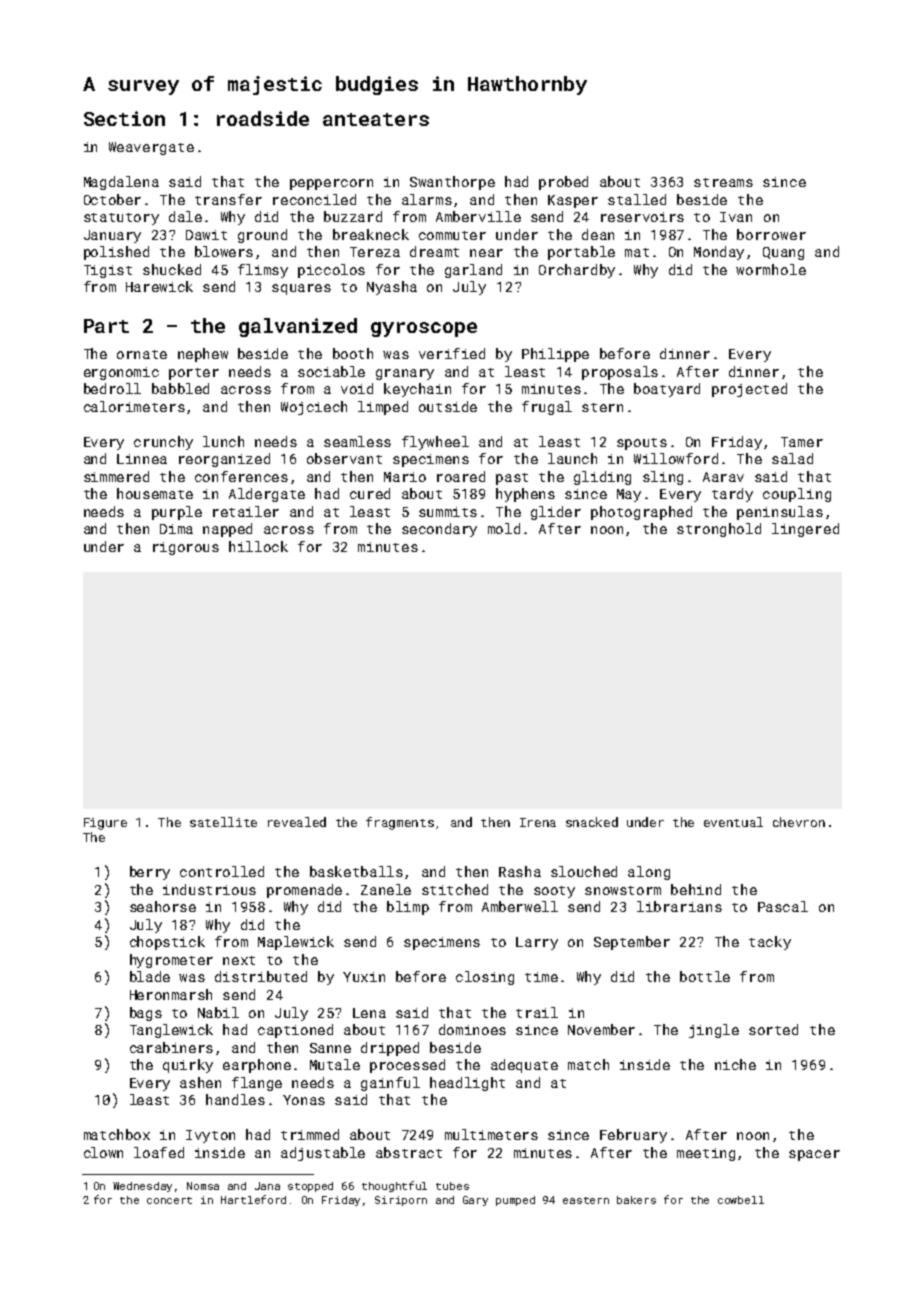 The width and height of the document is (924, 1308). What do you see at coordinates (400, 823) in the document?
I see `fragments` at bounding box center [400, 823].
